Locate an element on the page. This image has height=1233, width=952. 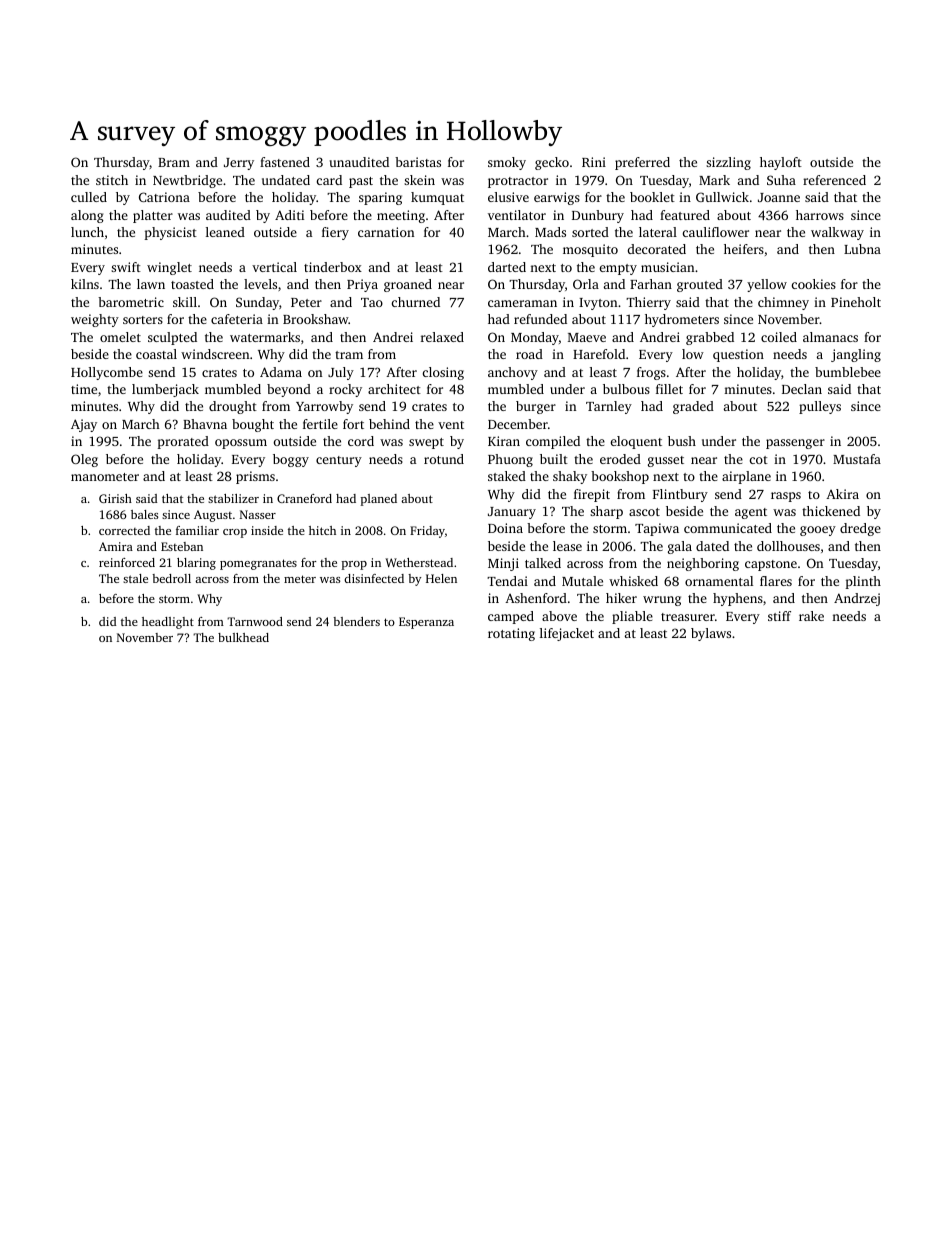
skein is located at coordinates (419, 180).
